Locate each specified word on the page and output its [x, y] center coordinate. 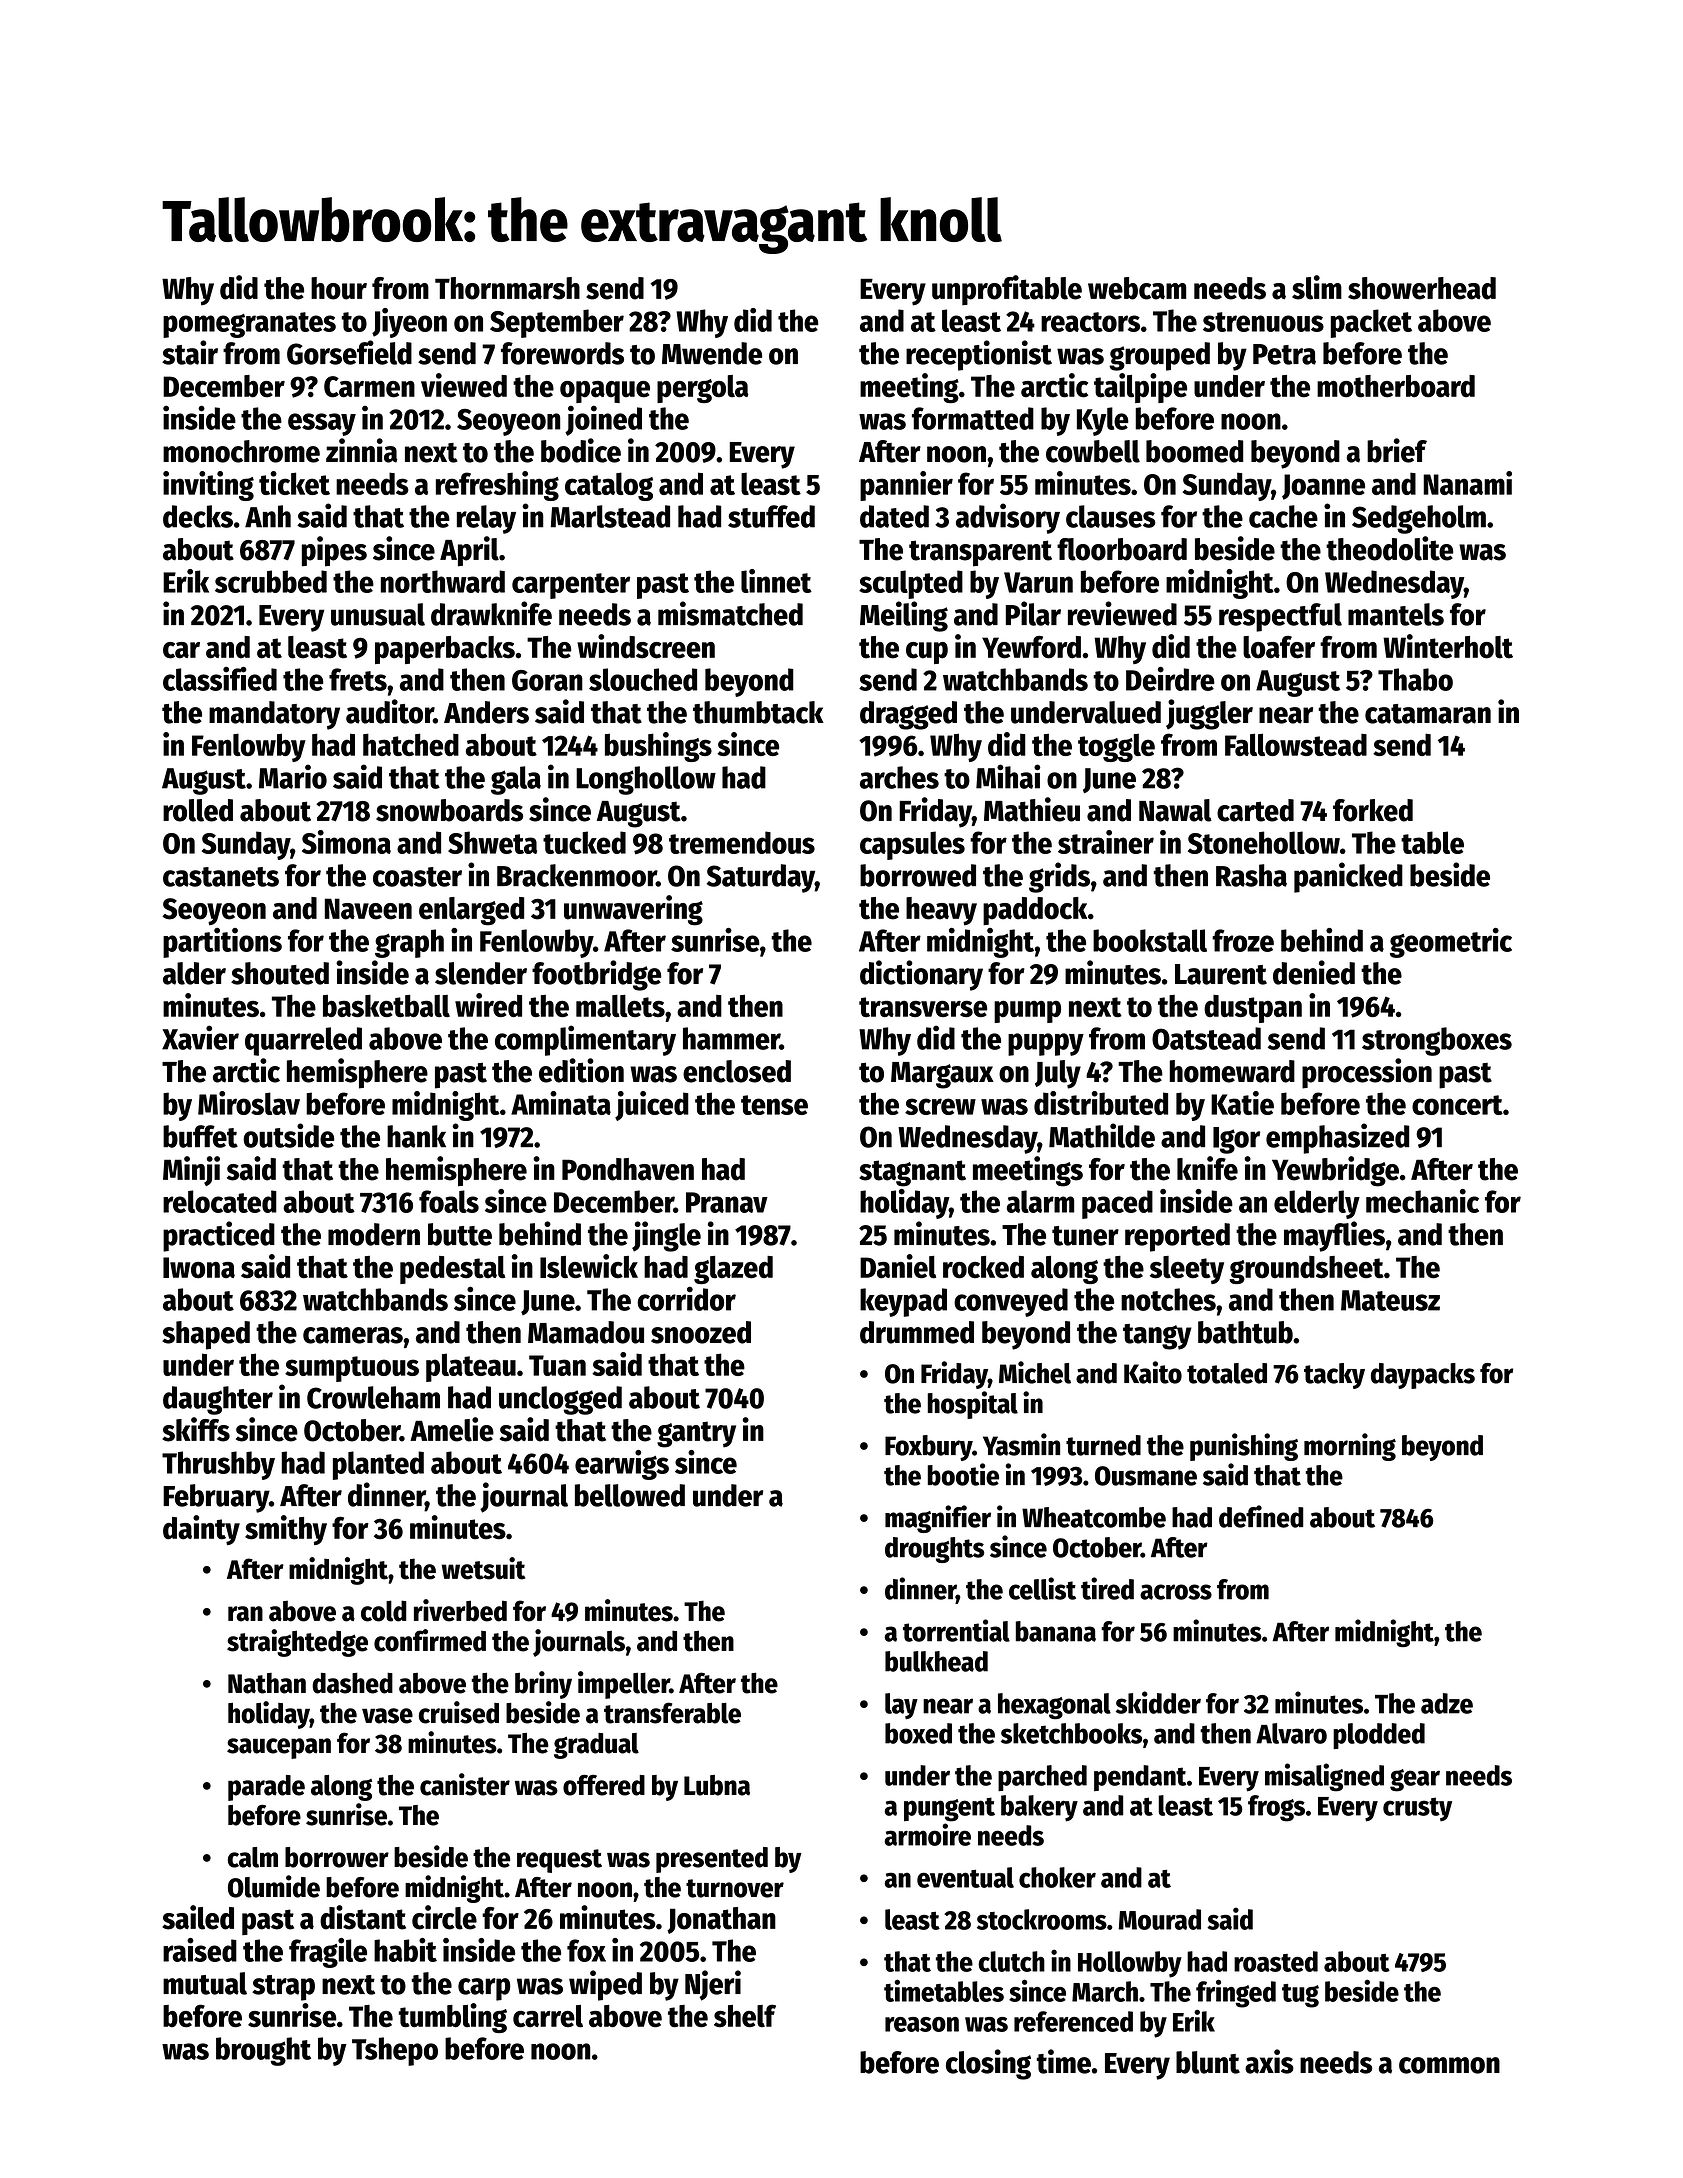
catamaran [1428, 714]
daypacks [1423, 1376]
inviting [208, 486]
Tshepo [395, 2051]
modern [374, 1234]
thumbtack [758, 712]
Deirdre [1170, 678]
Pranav [727, 1202]
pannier [906, 486]
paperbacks [445, 650]
